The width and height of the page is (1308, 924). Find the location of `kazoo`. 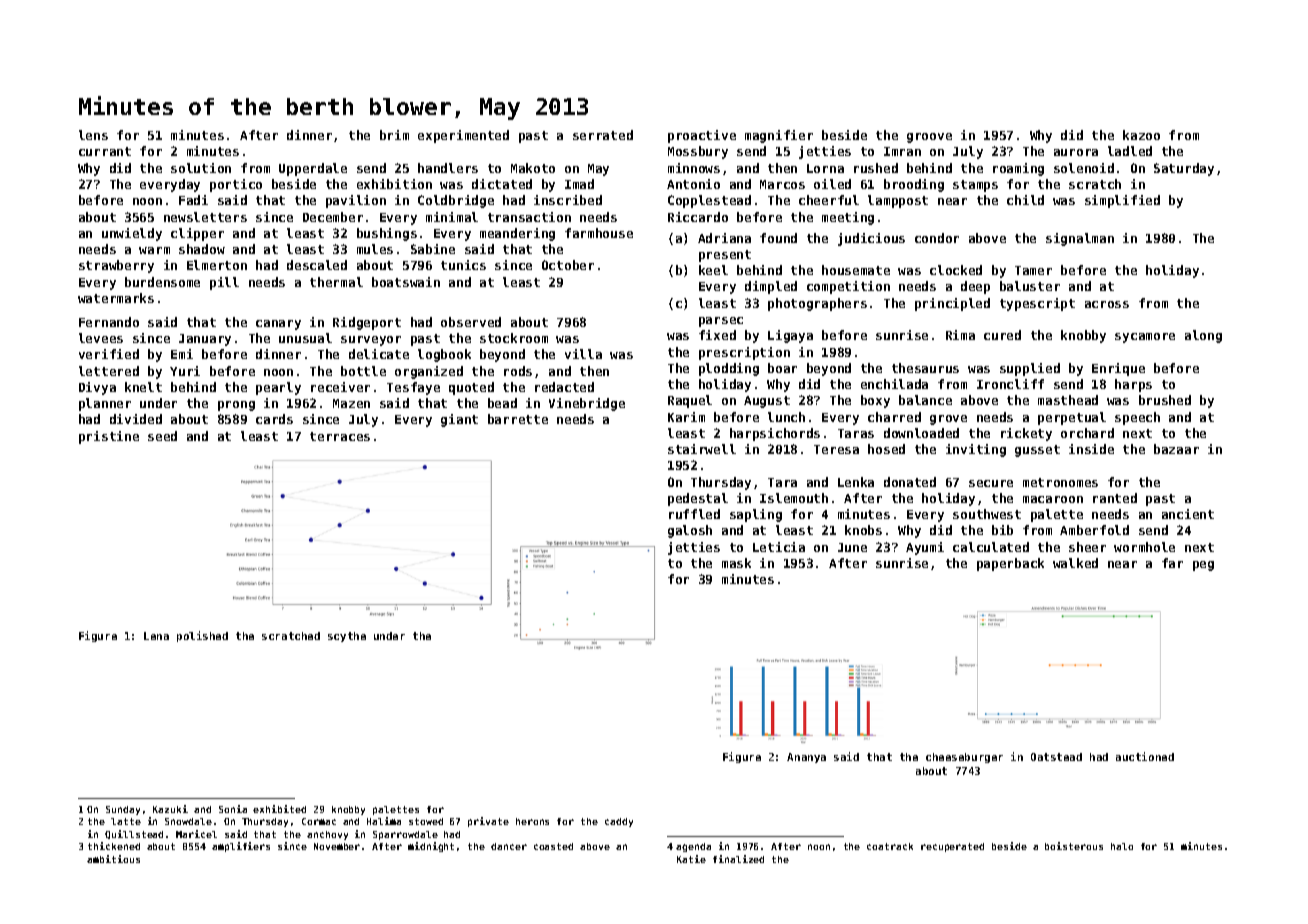

kazoo is located at coordinates (1141, 135).
